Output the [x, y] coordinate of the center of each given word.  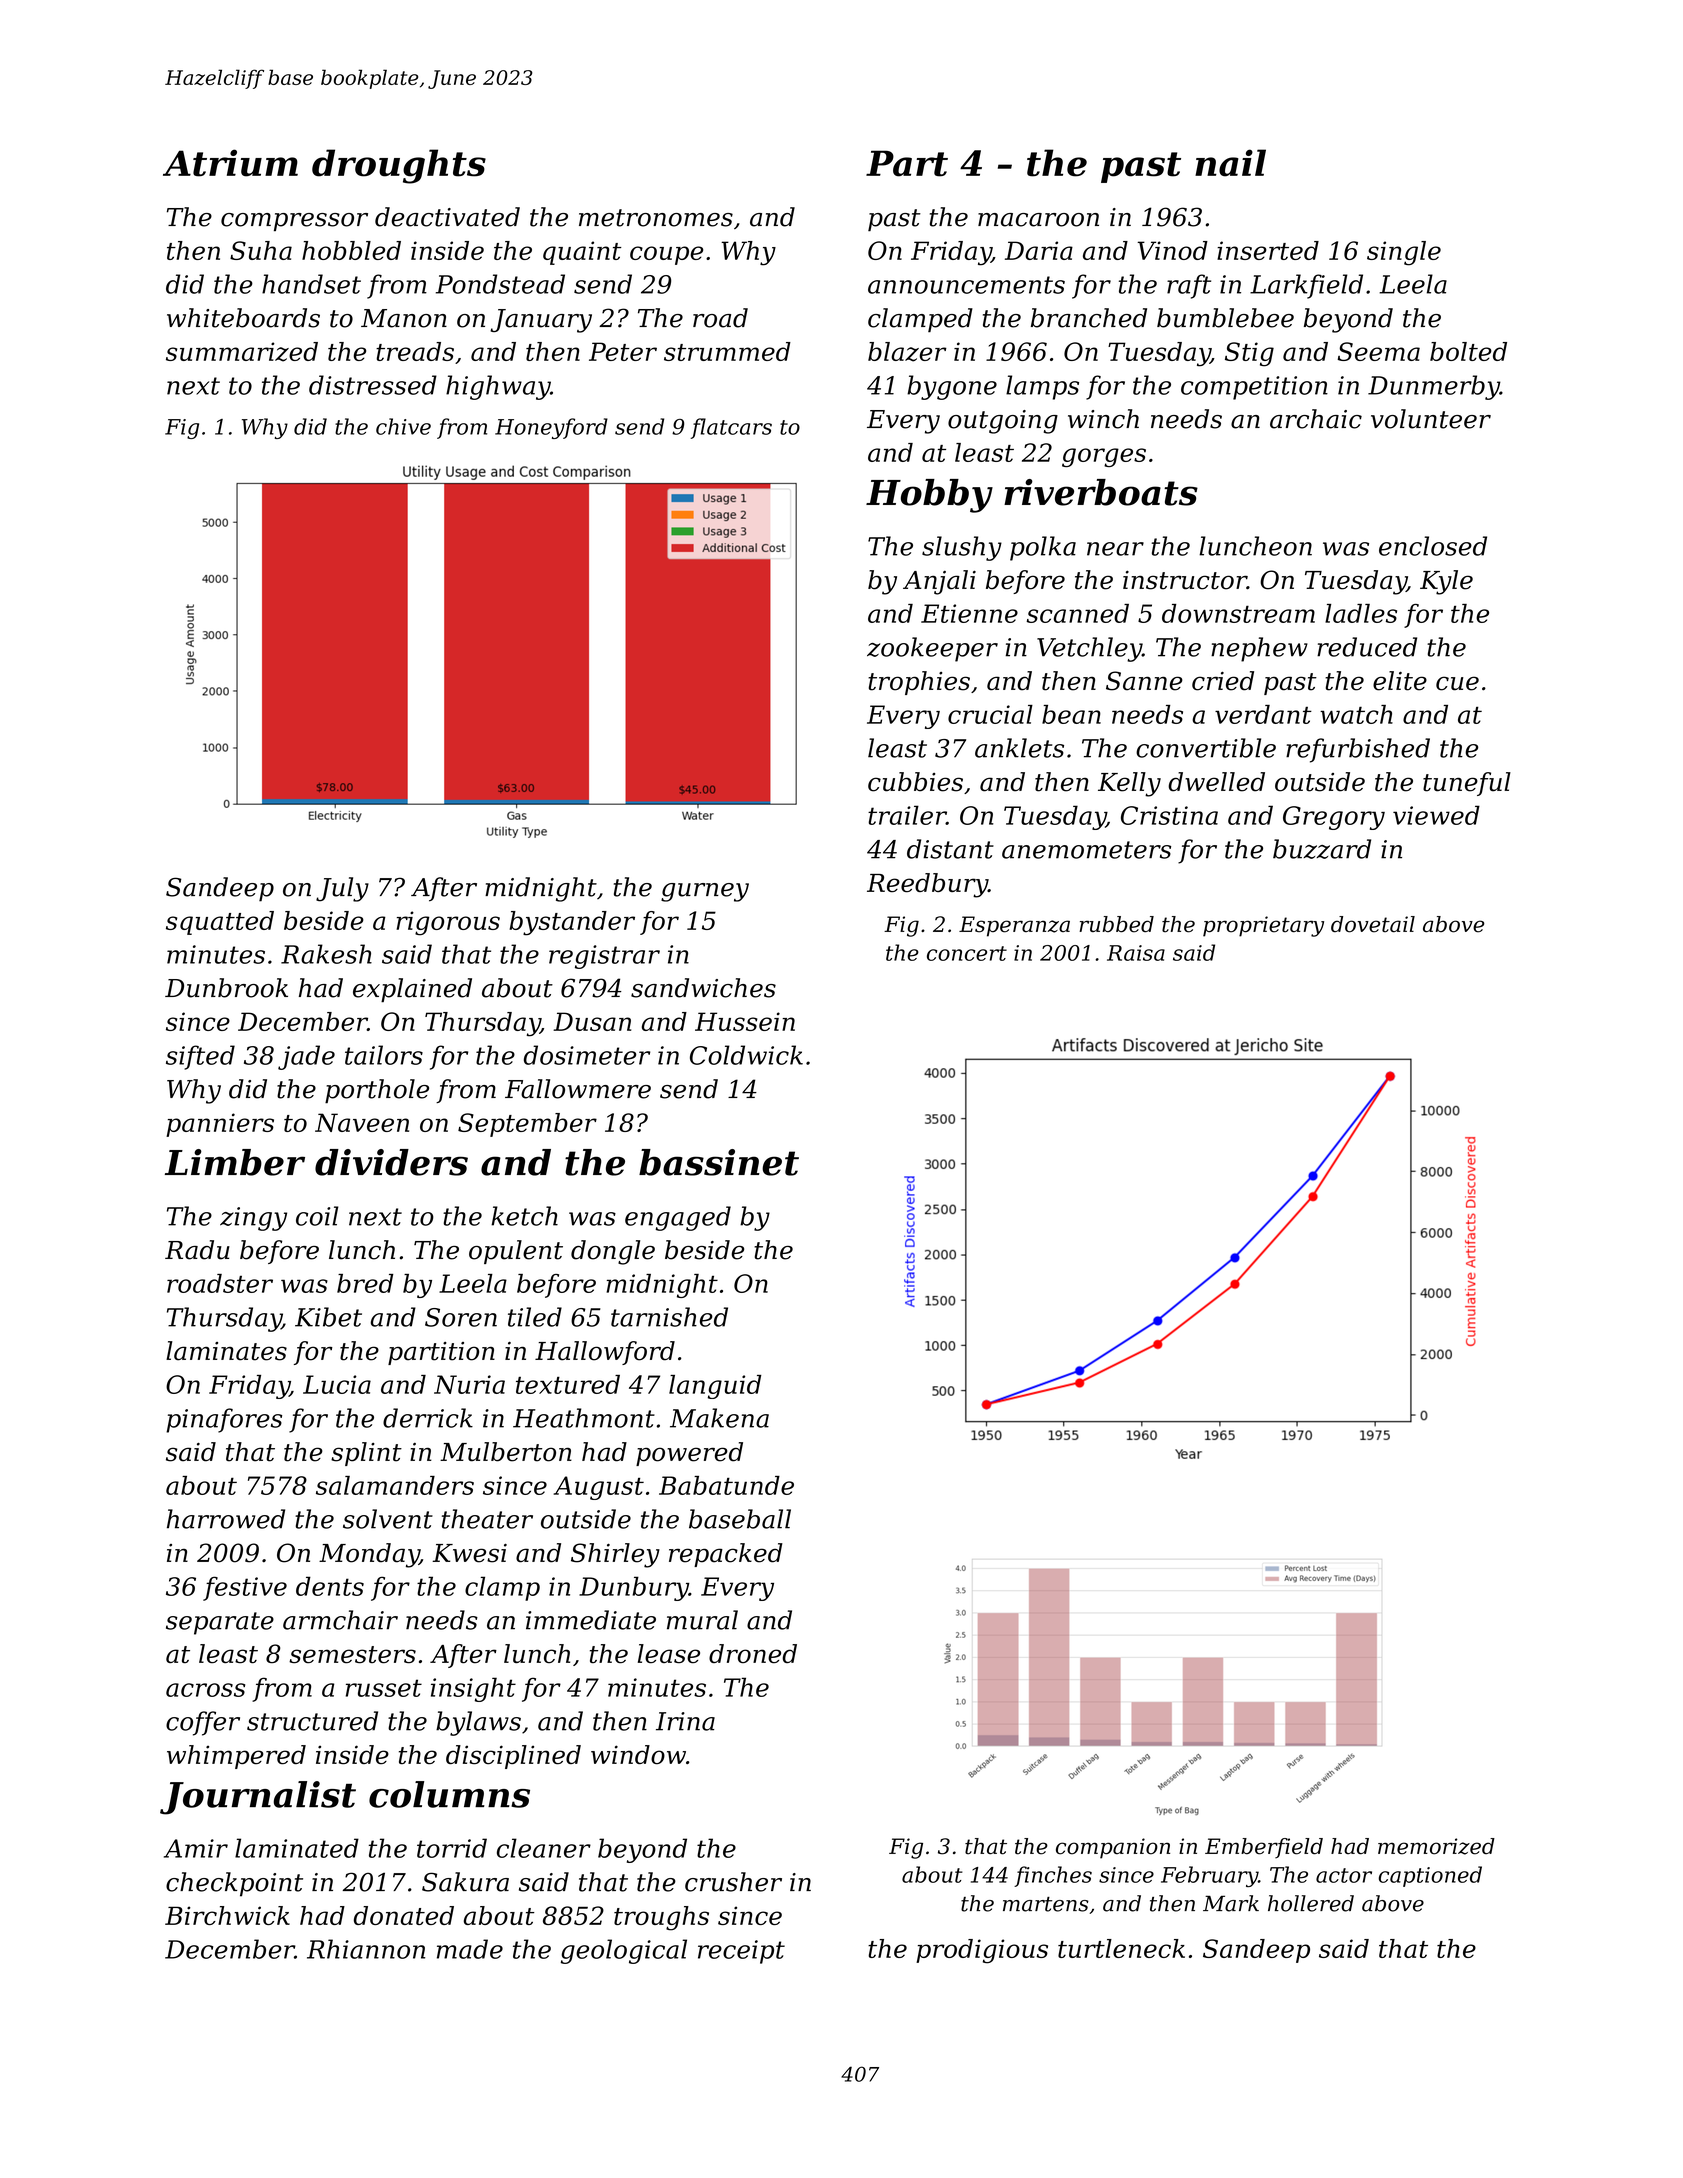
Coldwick [746, 1055]
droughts [399, 166]
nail [1230, 163]
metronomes [656, 218]
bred [365, 1283]
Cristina [1169, 815]
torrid [452, 1848]
